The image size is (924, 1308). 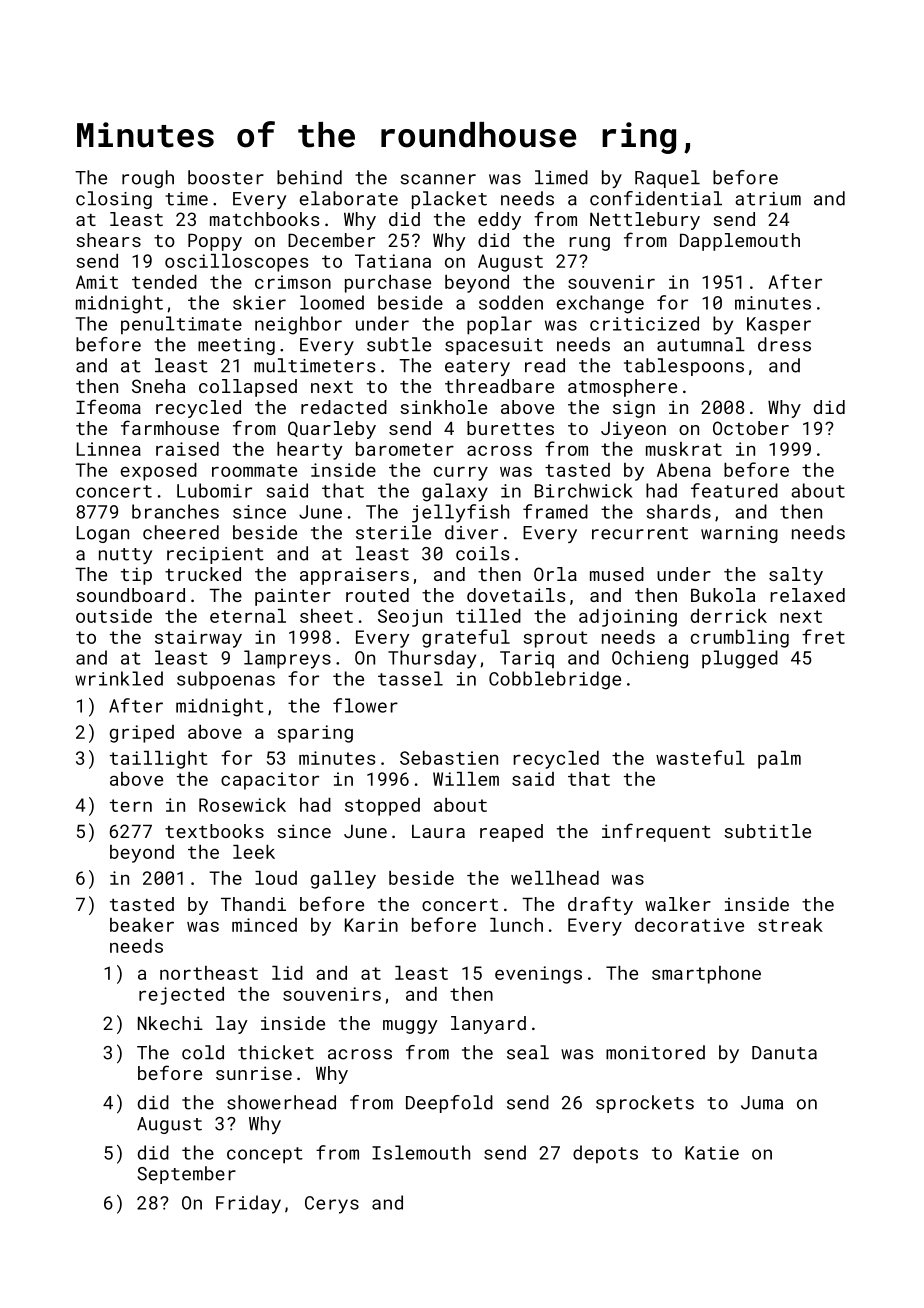 I want to click on smartphone, so click(x=706, y=975).
